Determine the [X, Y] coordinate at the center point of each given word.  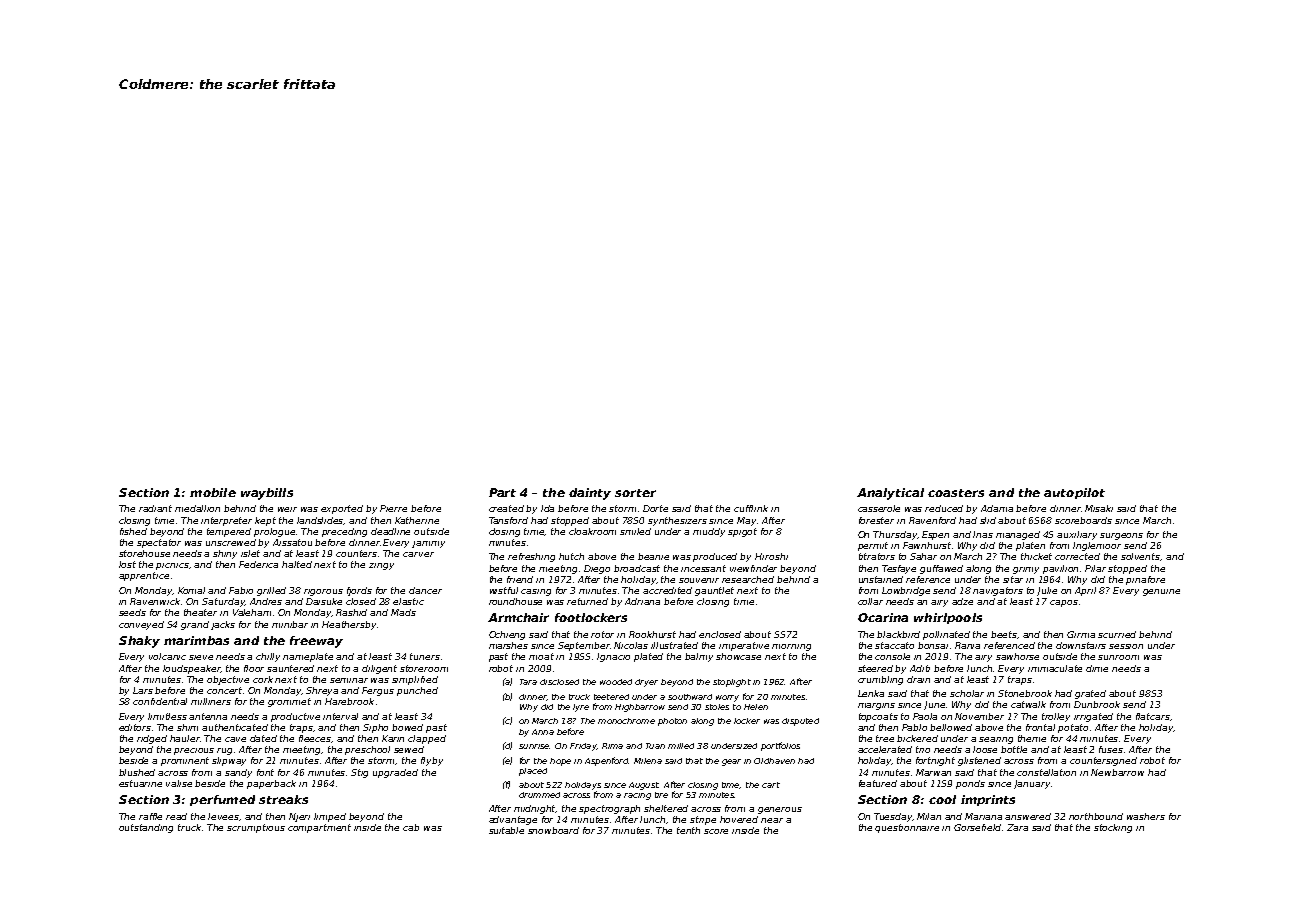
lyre [581, 708]
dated [263, 738]
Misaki [1099, 508]
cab [411, 827]
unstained [881, 579]
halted [297, 564]
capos [1064, 603]
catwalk [1028, 704]
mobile [213, 492]
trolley [1056, 717]
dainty [590, 494]
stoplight [732, 683]
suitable [506, 830]
